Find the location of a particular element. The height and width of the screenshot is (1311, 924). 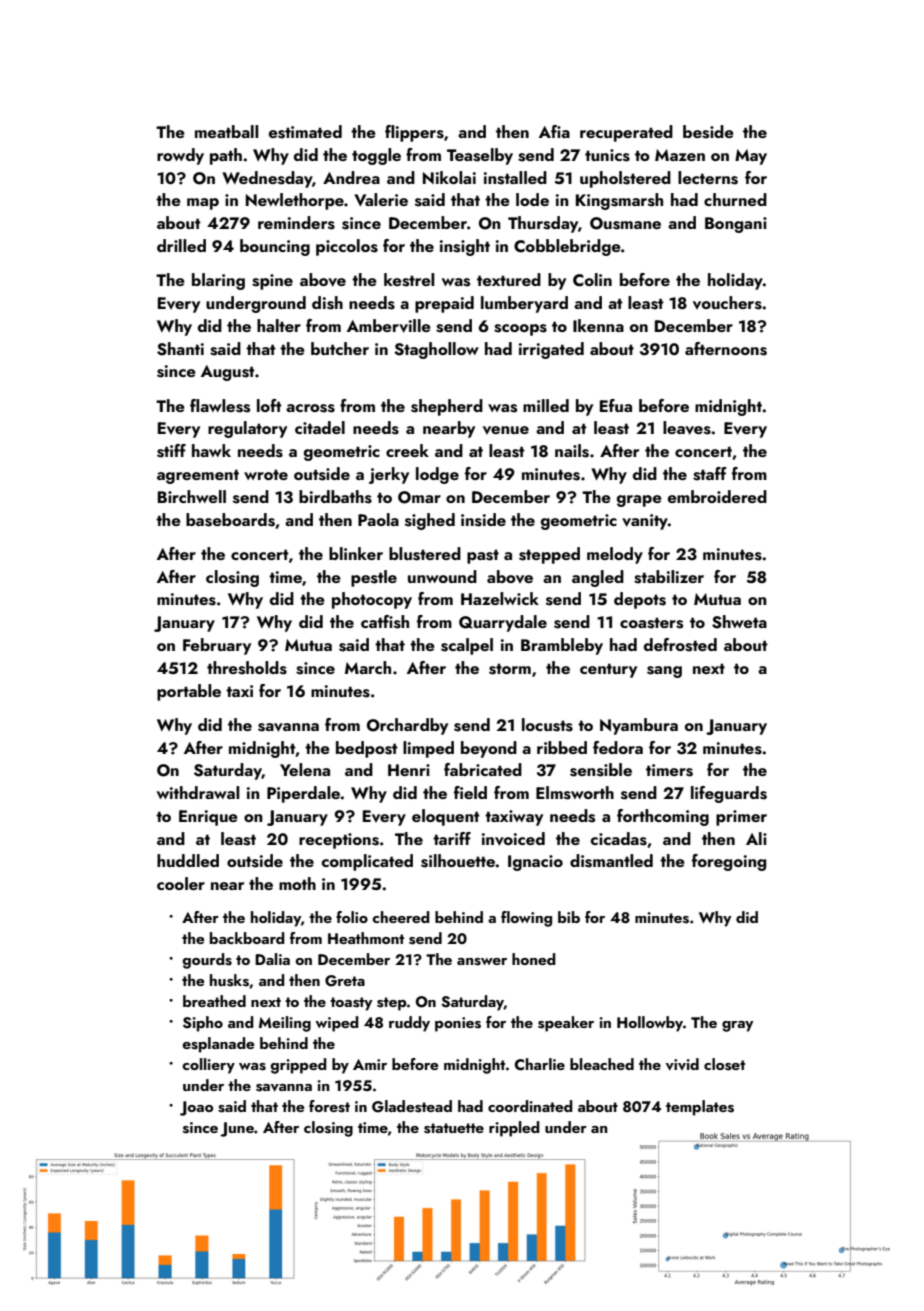

templates is located at coordinates (700, 1108).
